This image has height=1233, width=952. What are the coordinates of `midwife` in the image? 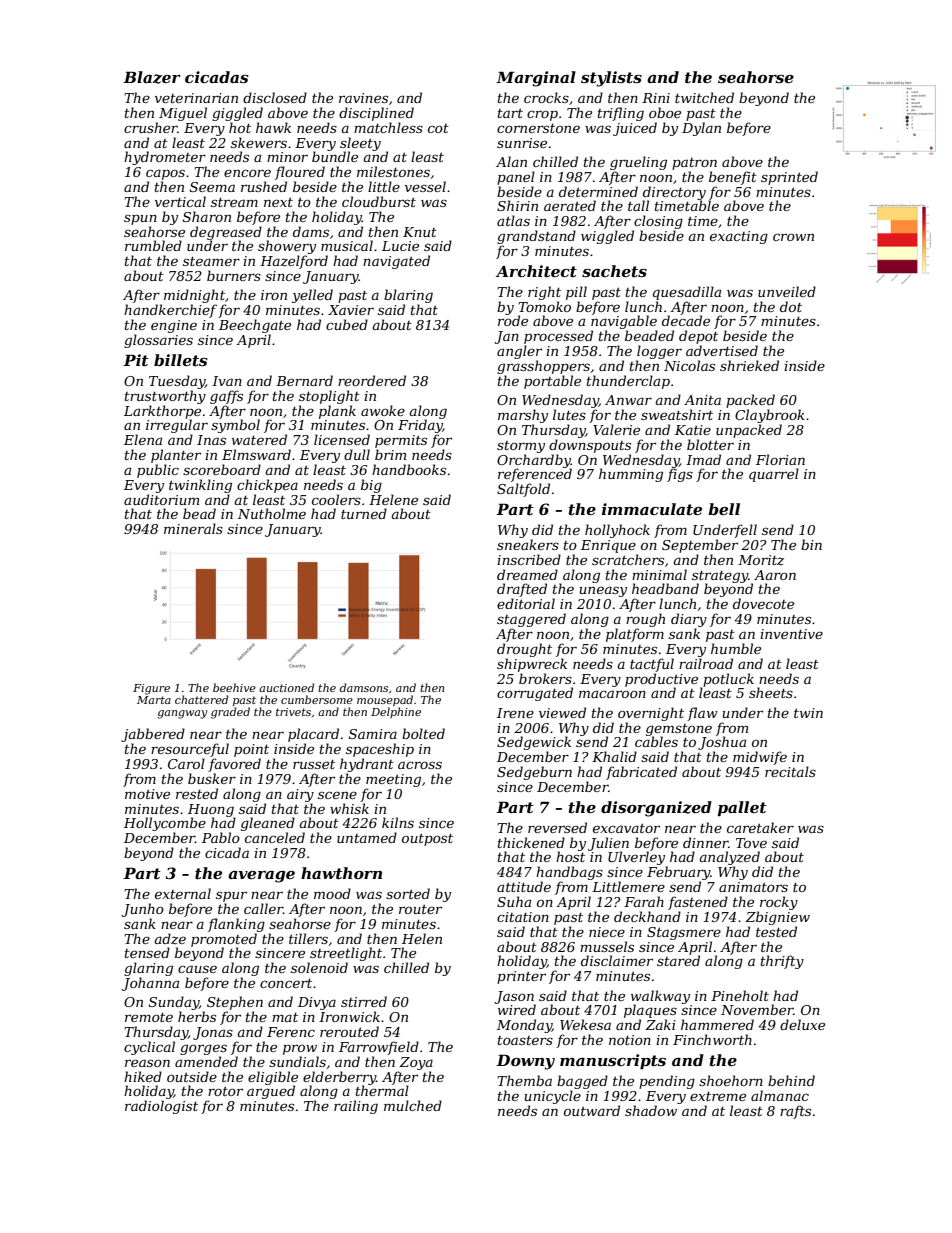 It's located at (760, 758).
